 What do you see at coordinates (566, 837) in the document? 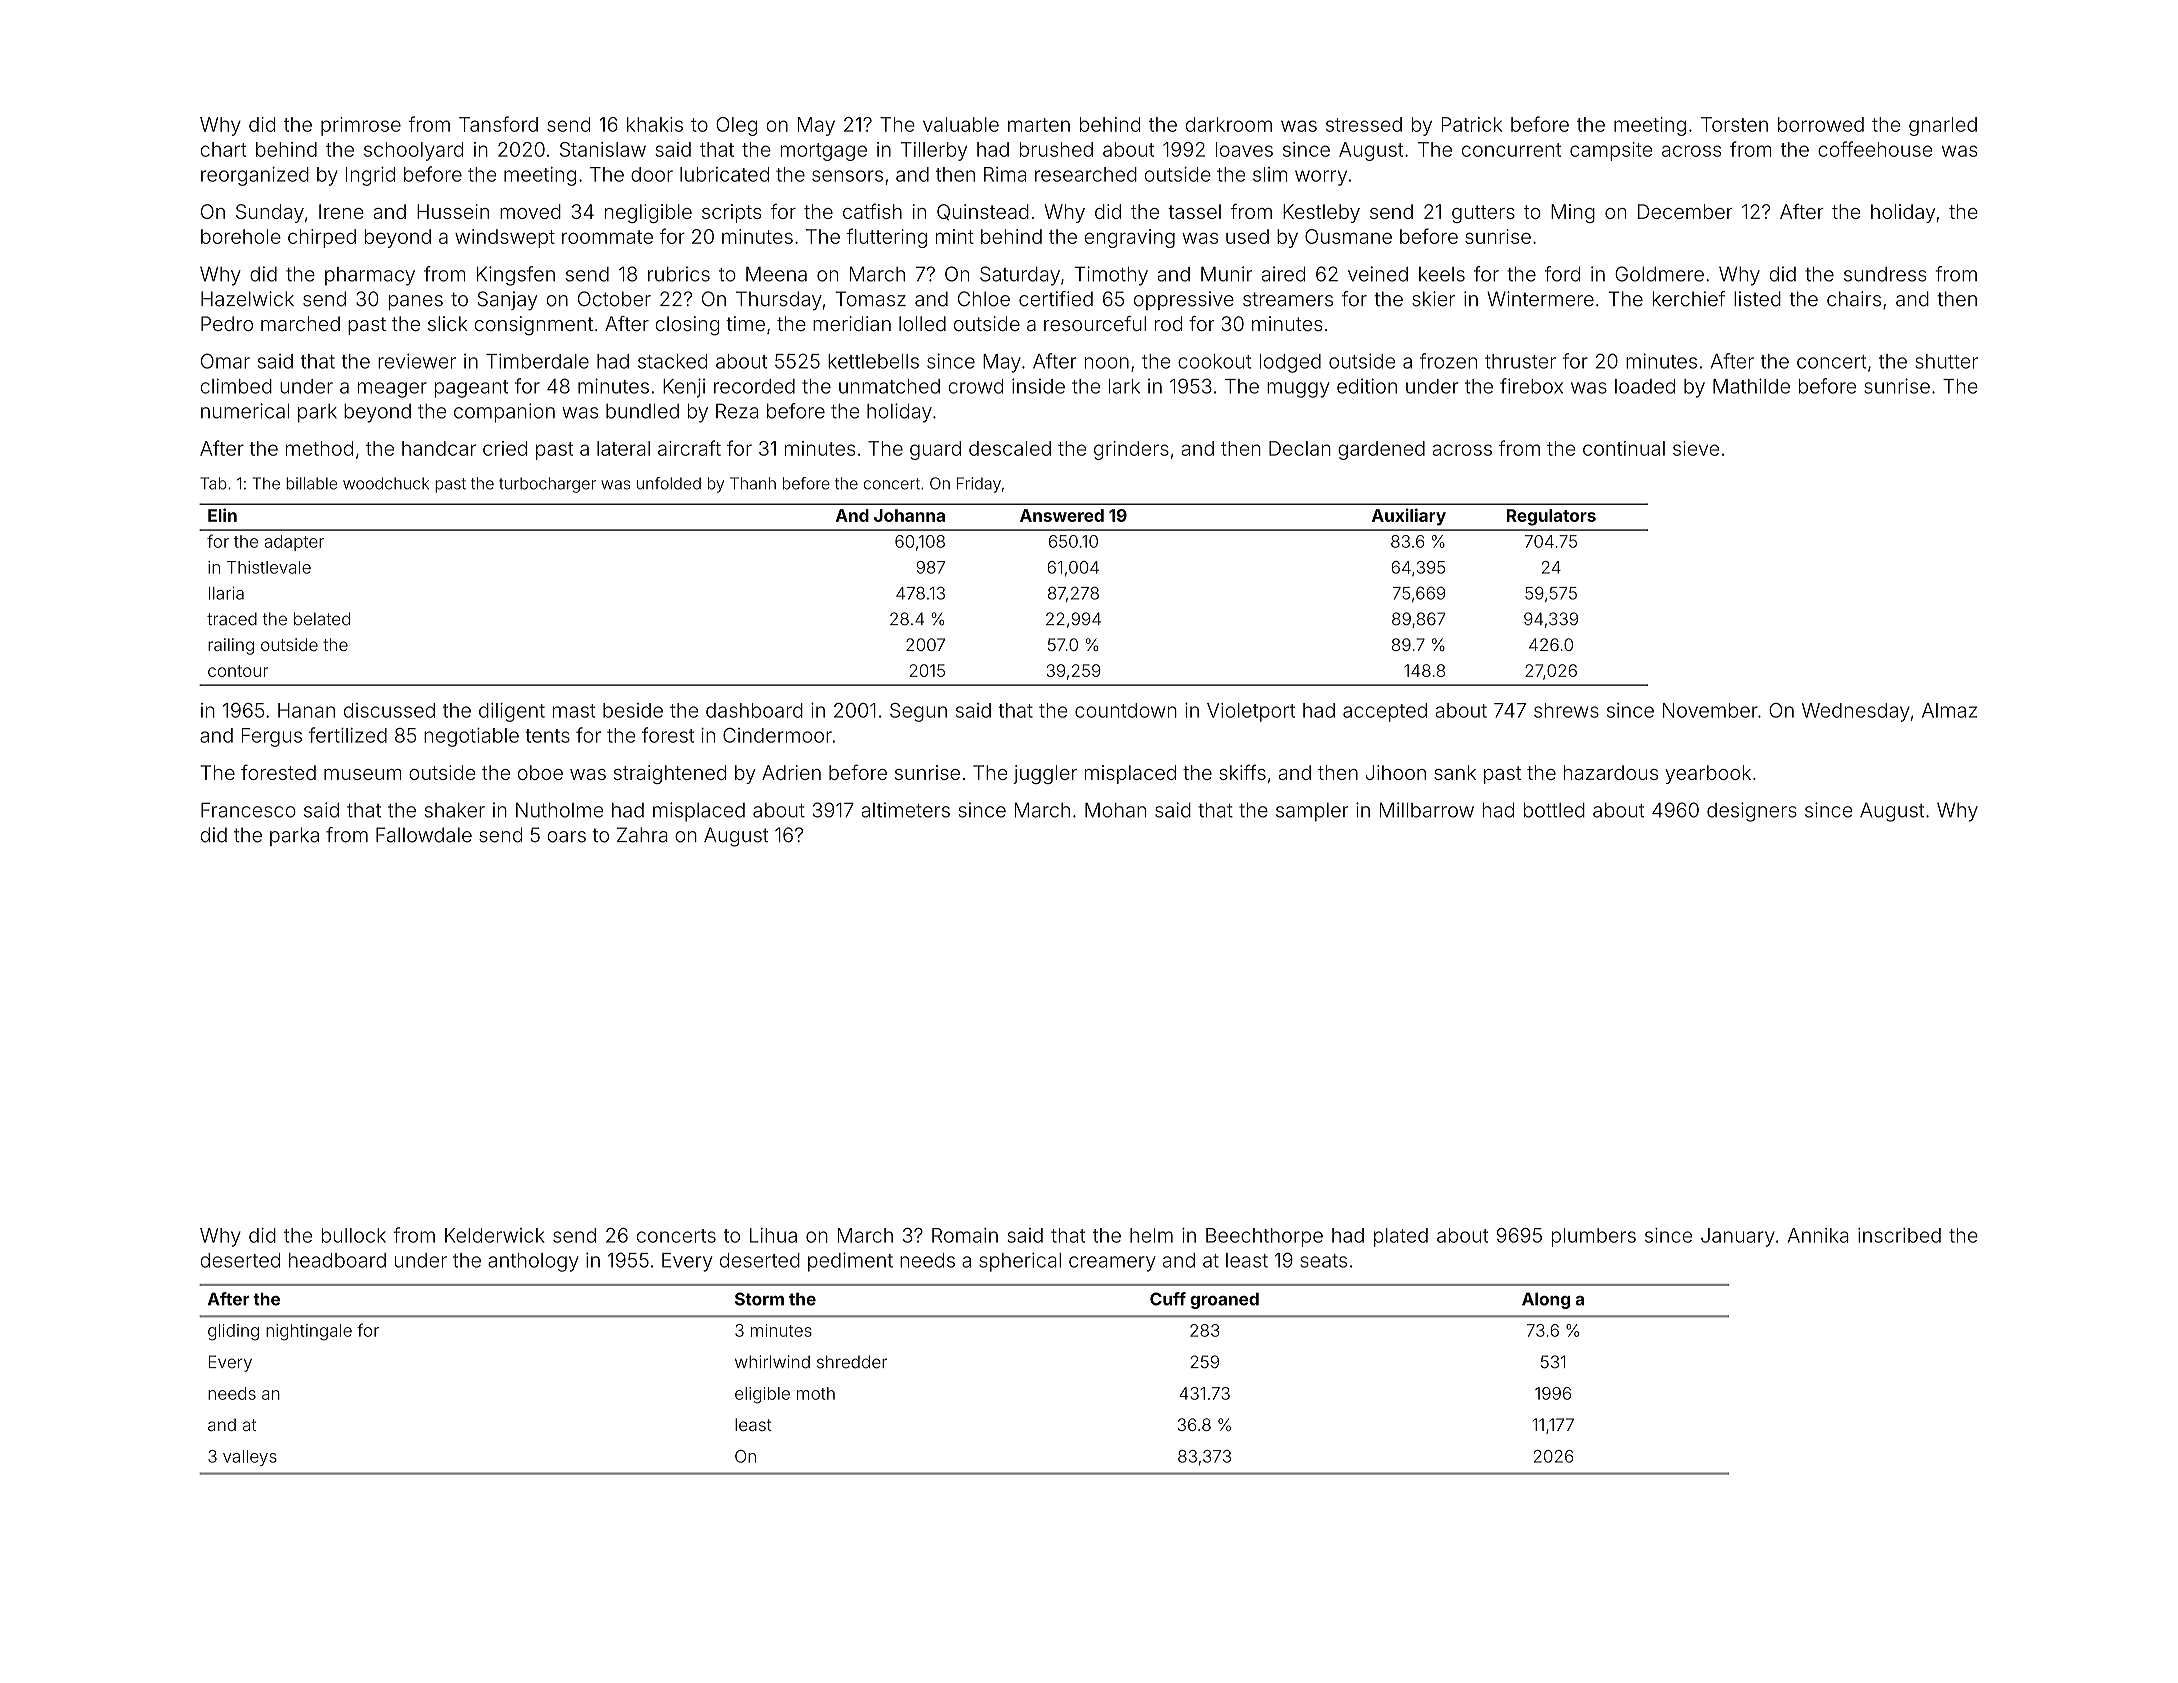
I see `oars` at bounding box center [566, 837].
